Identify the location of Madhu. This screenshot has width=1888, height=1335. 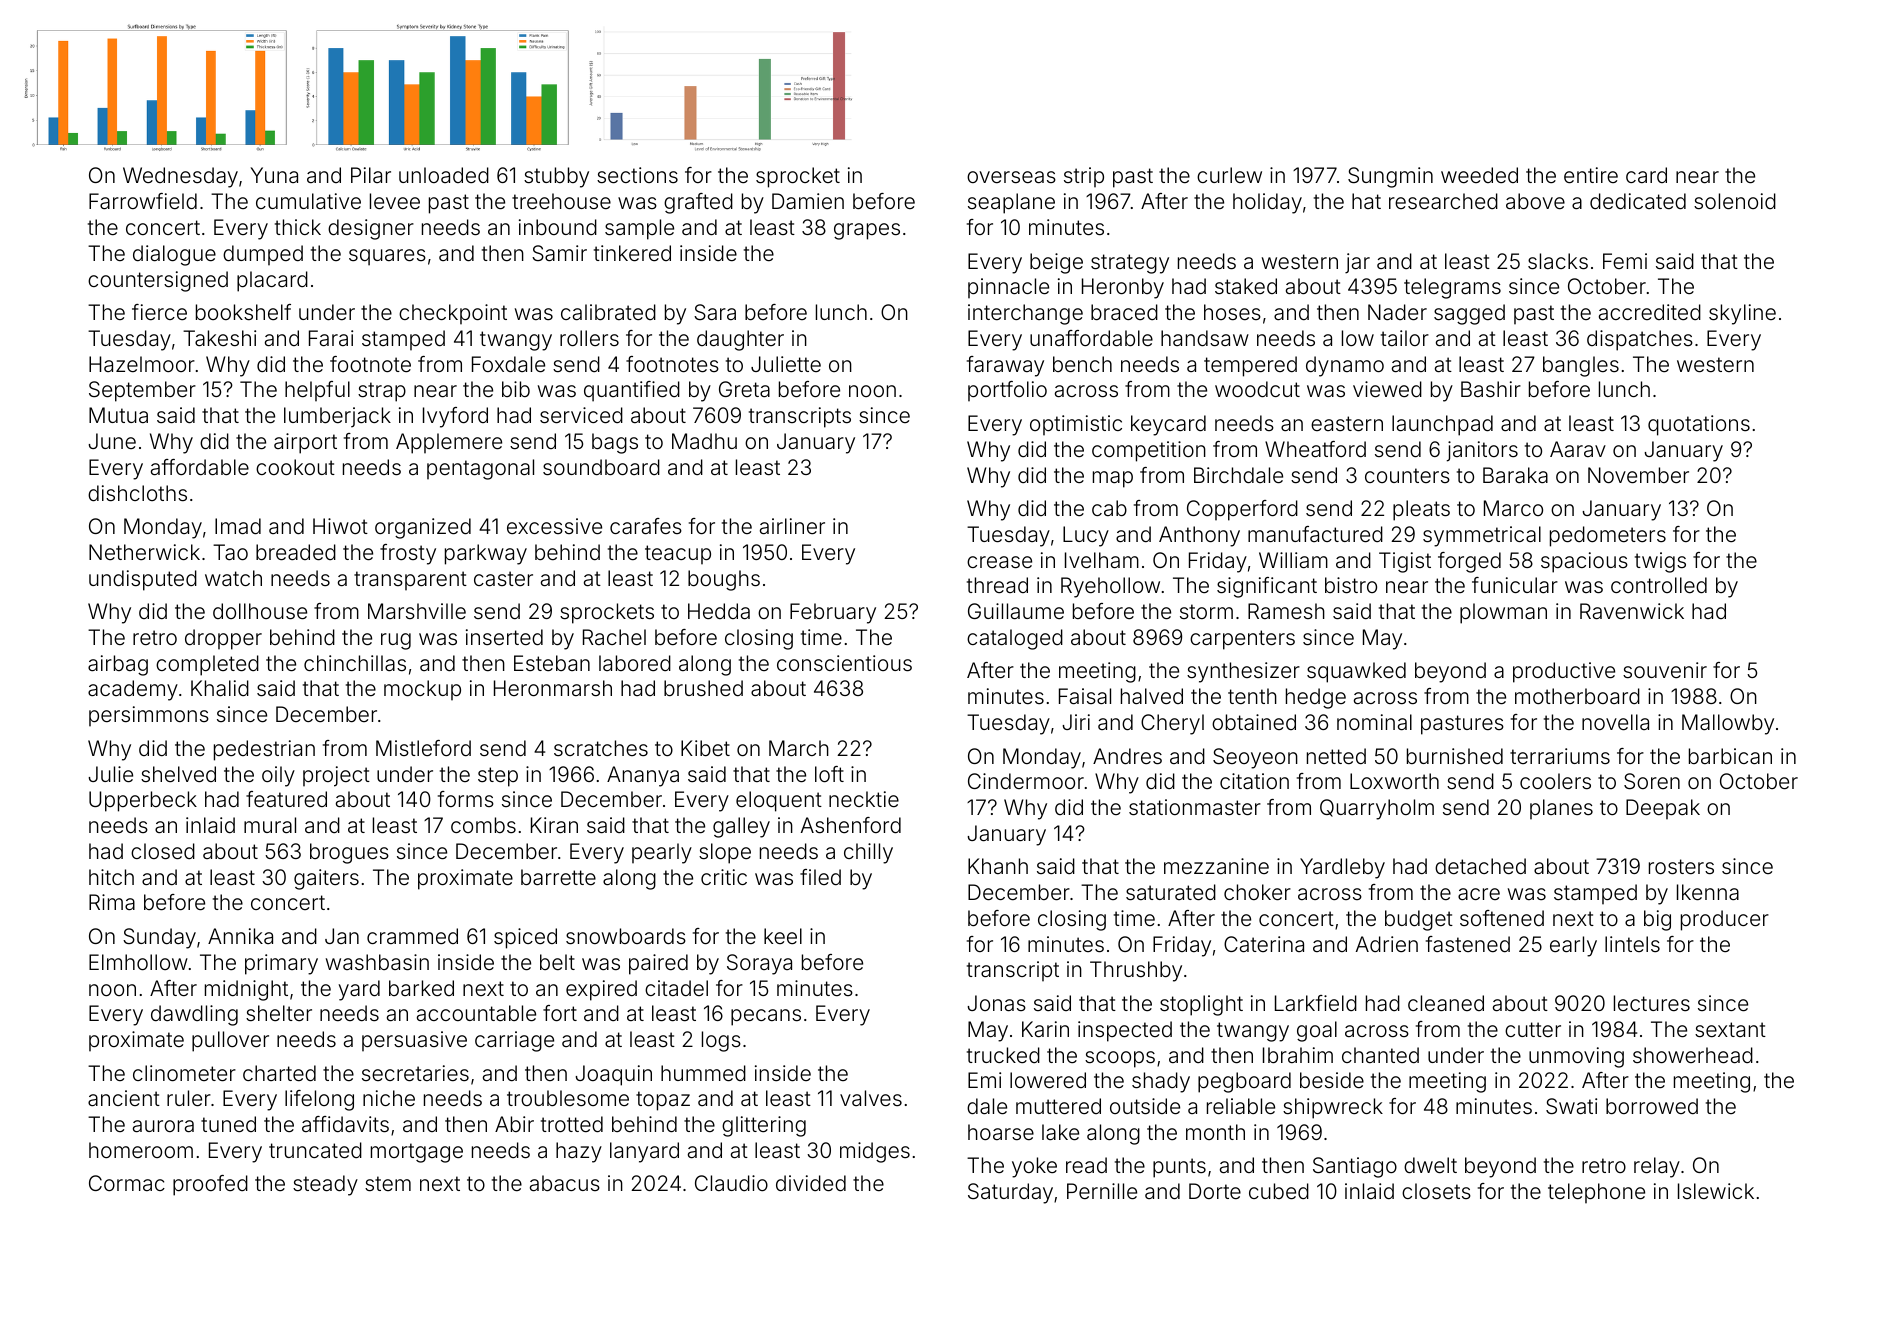
(704, 441).
